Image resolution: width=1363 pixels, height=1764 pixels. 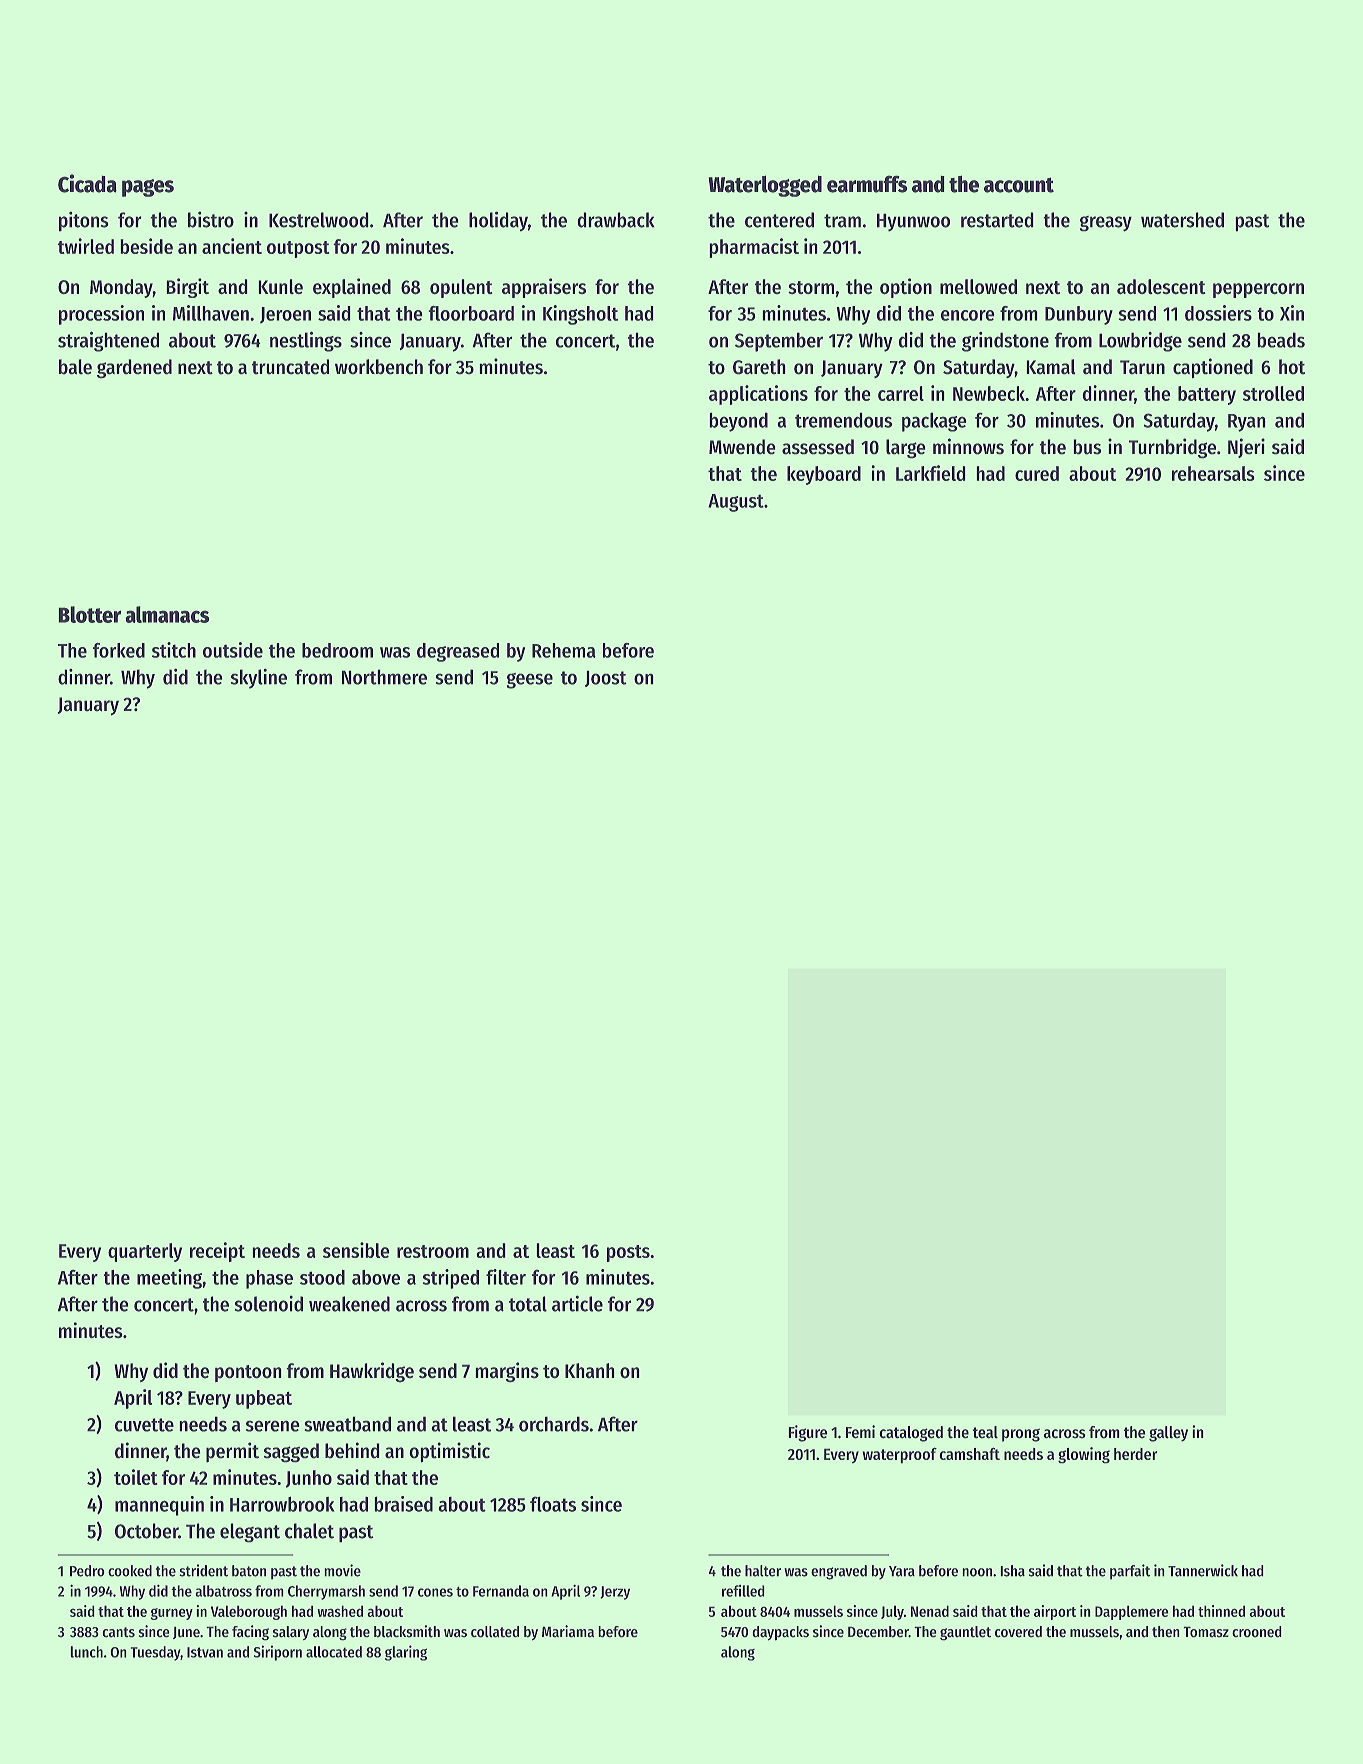 What do you see at coordinates (736, 503) in the page?
I see `August` at bounding box center [736, 503].
